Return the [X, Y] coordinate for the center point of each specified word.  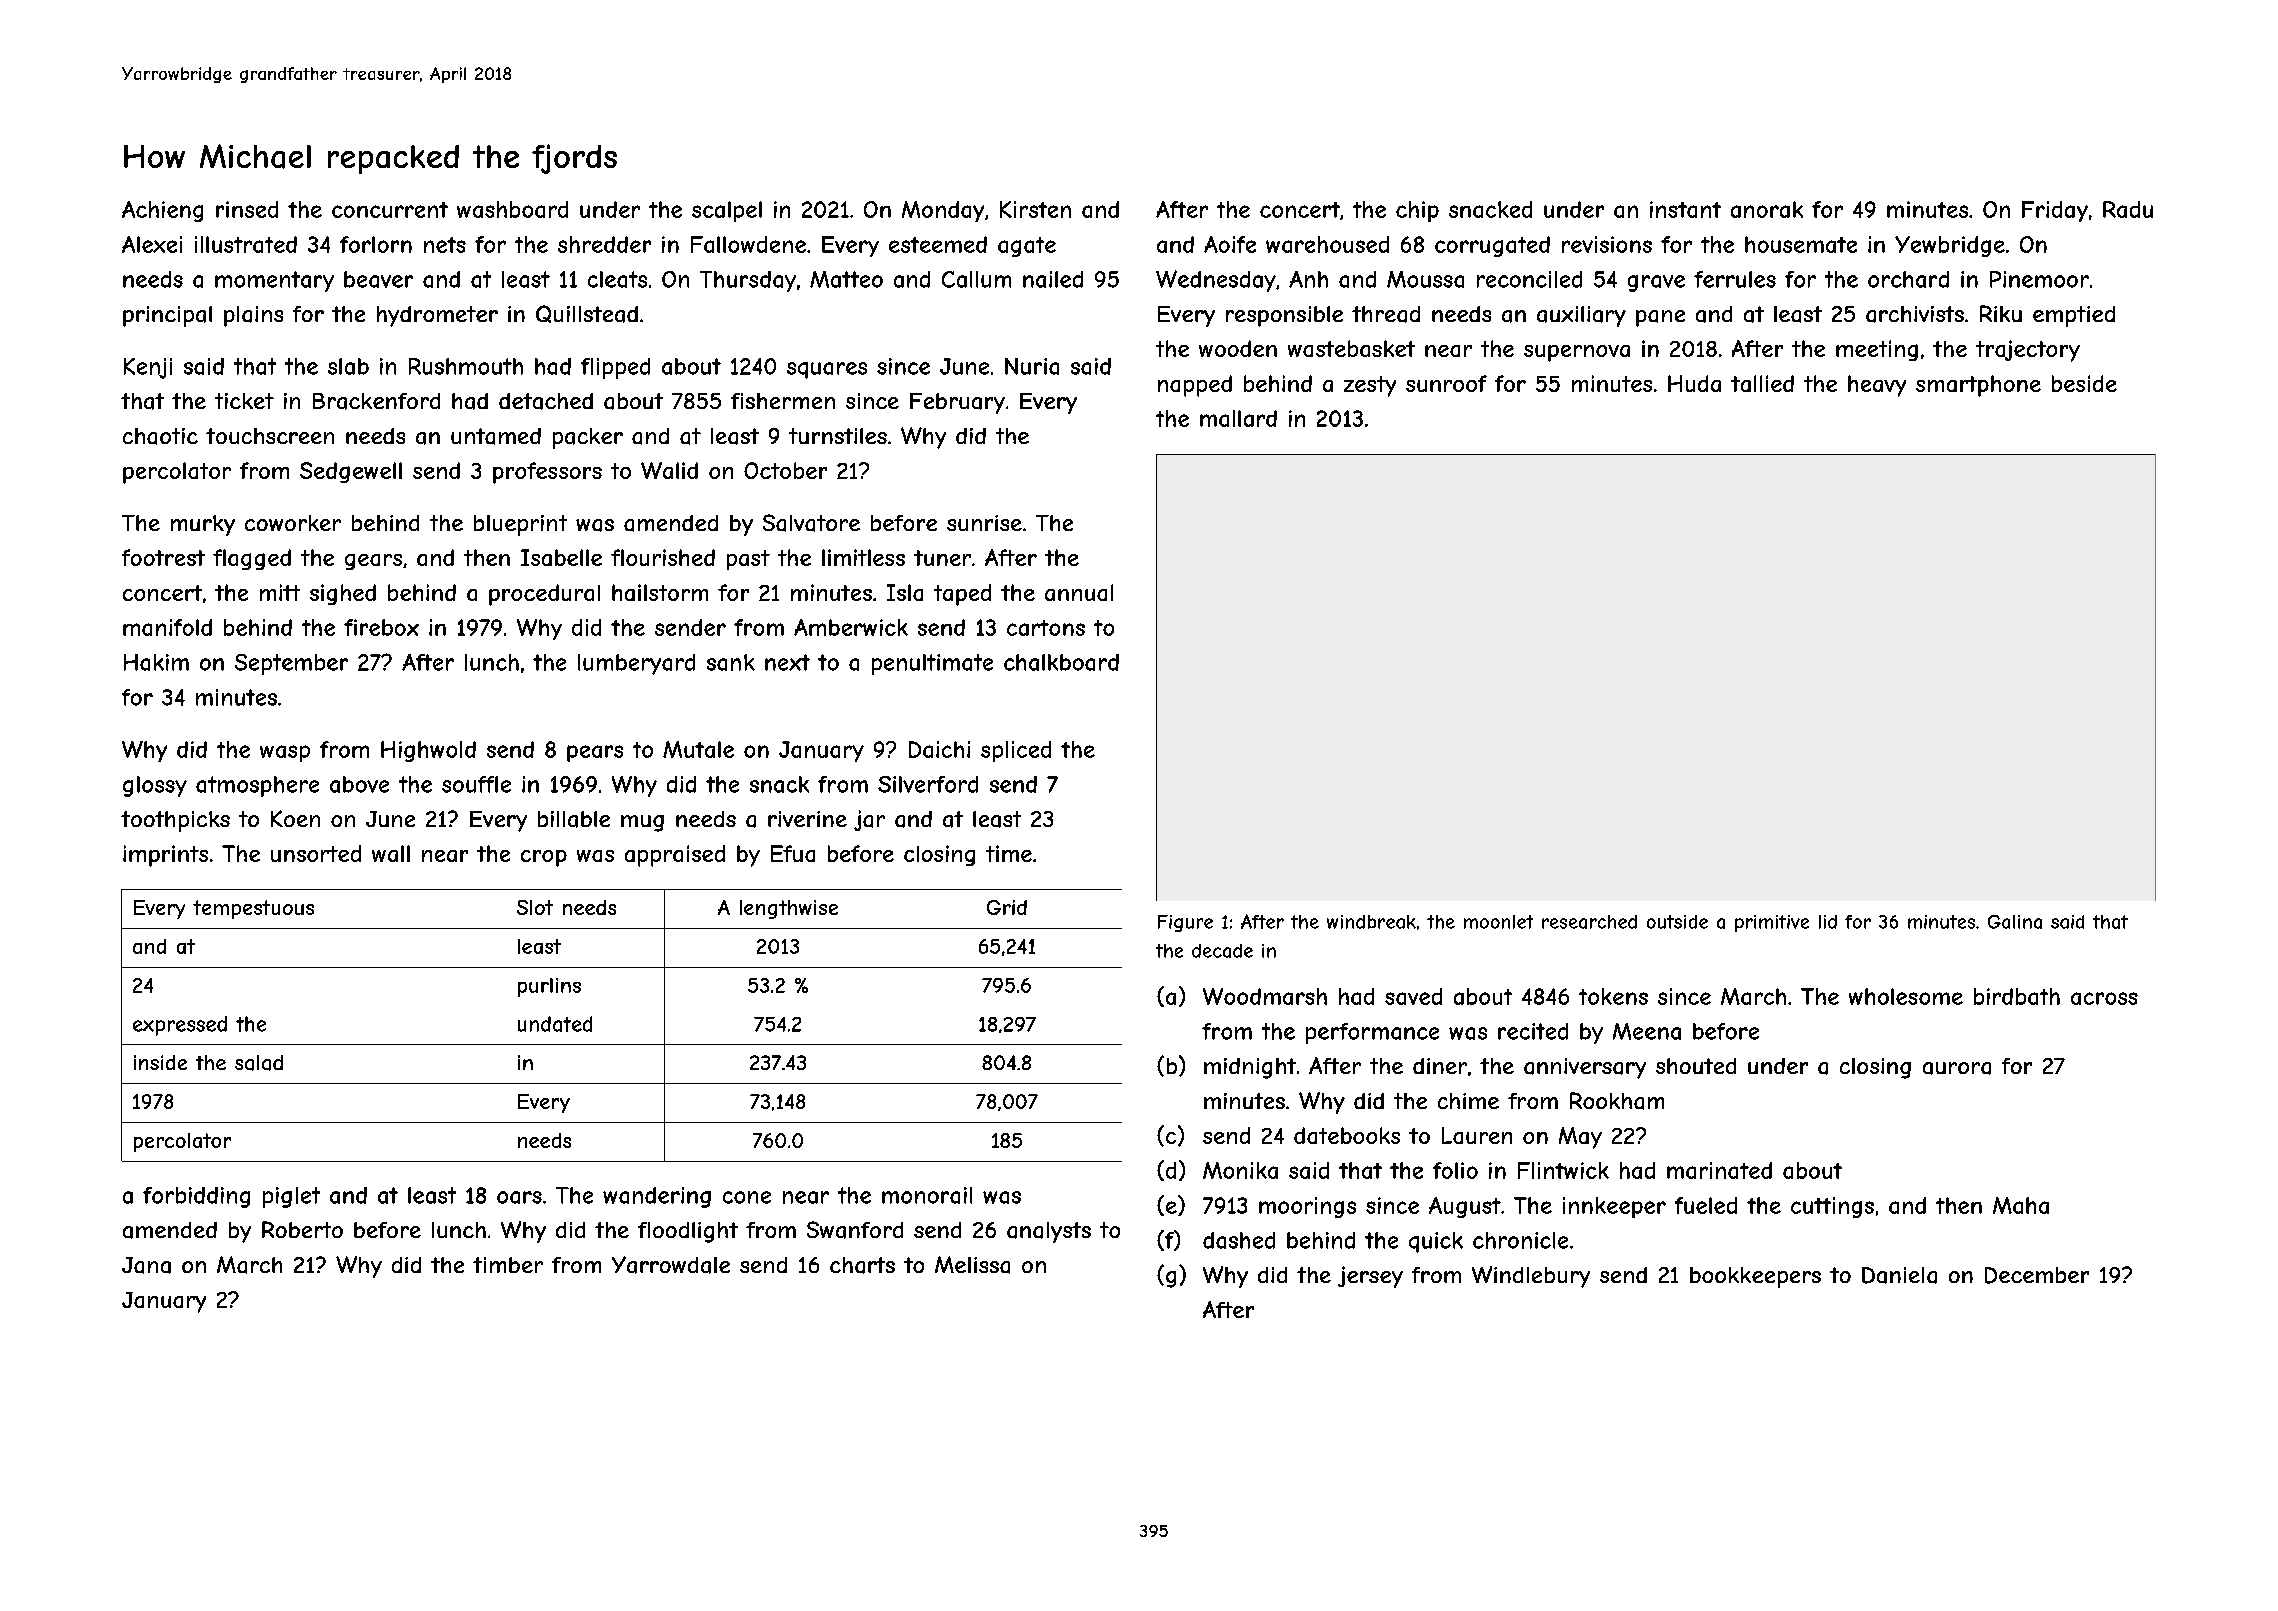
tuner [942, 558]
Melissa [972, 1265]
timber [508, 1265]
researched [1589, 922]
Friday [2055, 211]
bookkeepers [1755, 1277]
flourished [663, 557]
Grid [1007, 907]
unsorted [316, 853]
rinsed [247, 209]
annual [1079, 592]
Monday [943, 211]
